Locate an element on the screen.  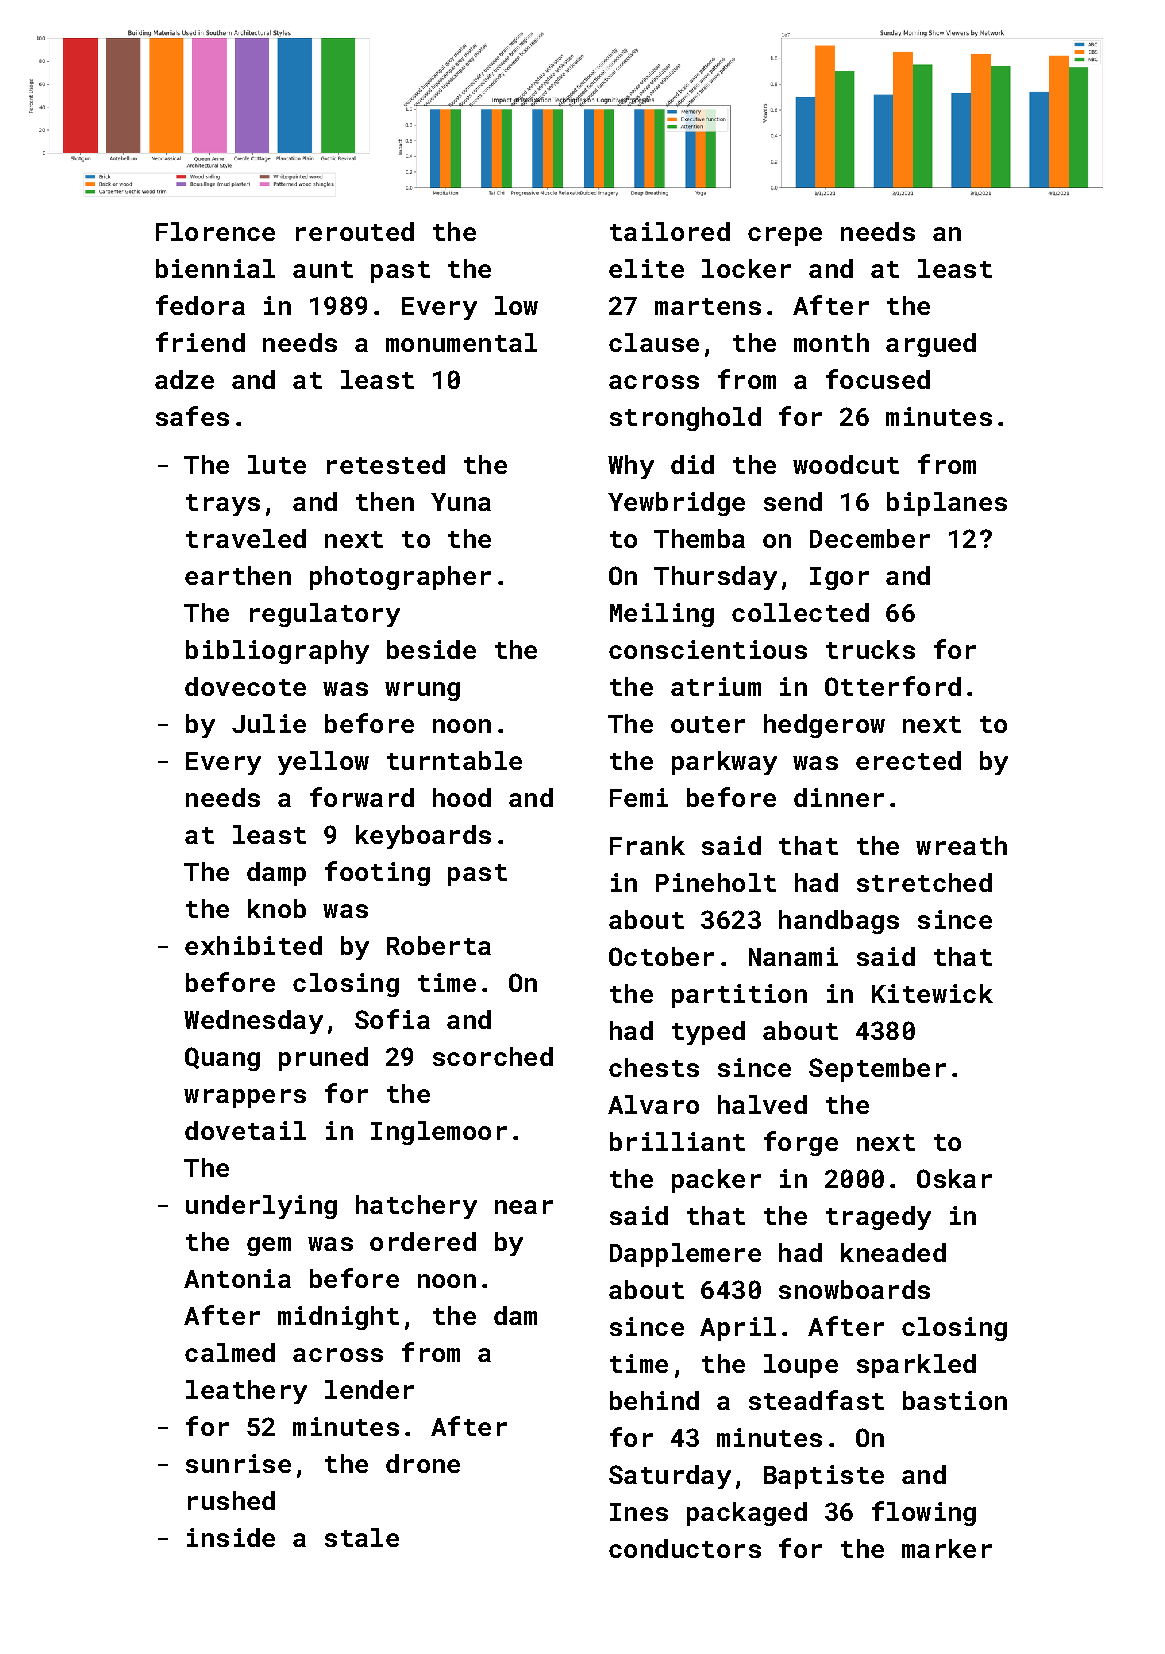
rushed is located at coordinates (231, 1500).
